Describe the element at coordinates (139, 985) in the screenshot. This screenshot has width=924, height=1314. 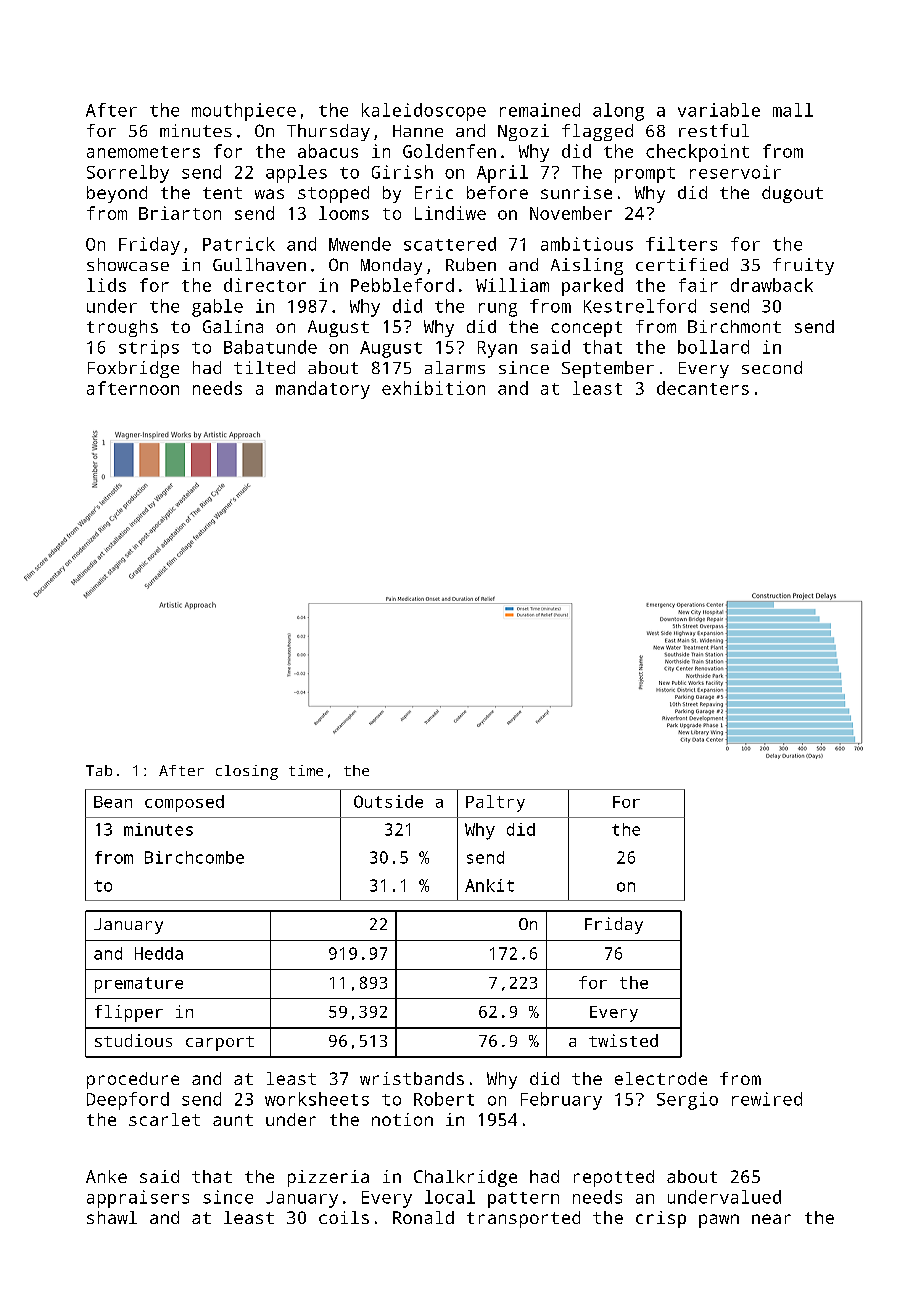
I see `premature` at that location.
